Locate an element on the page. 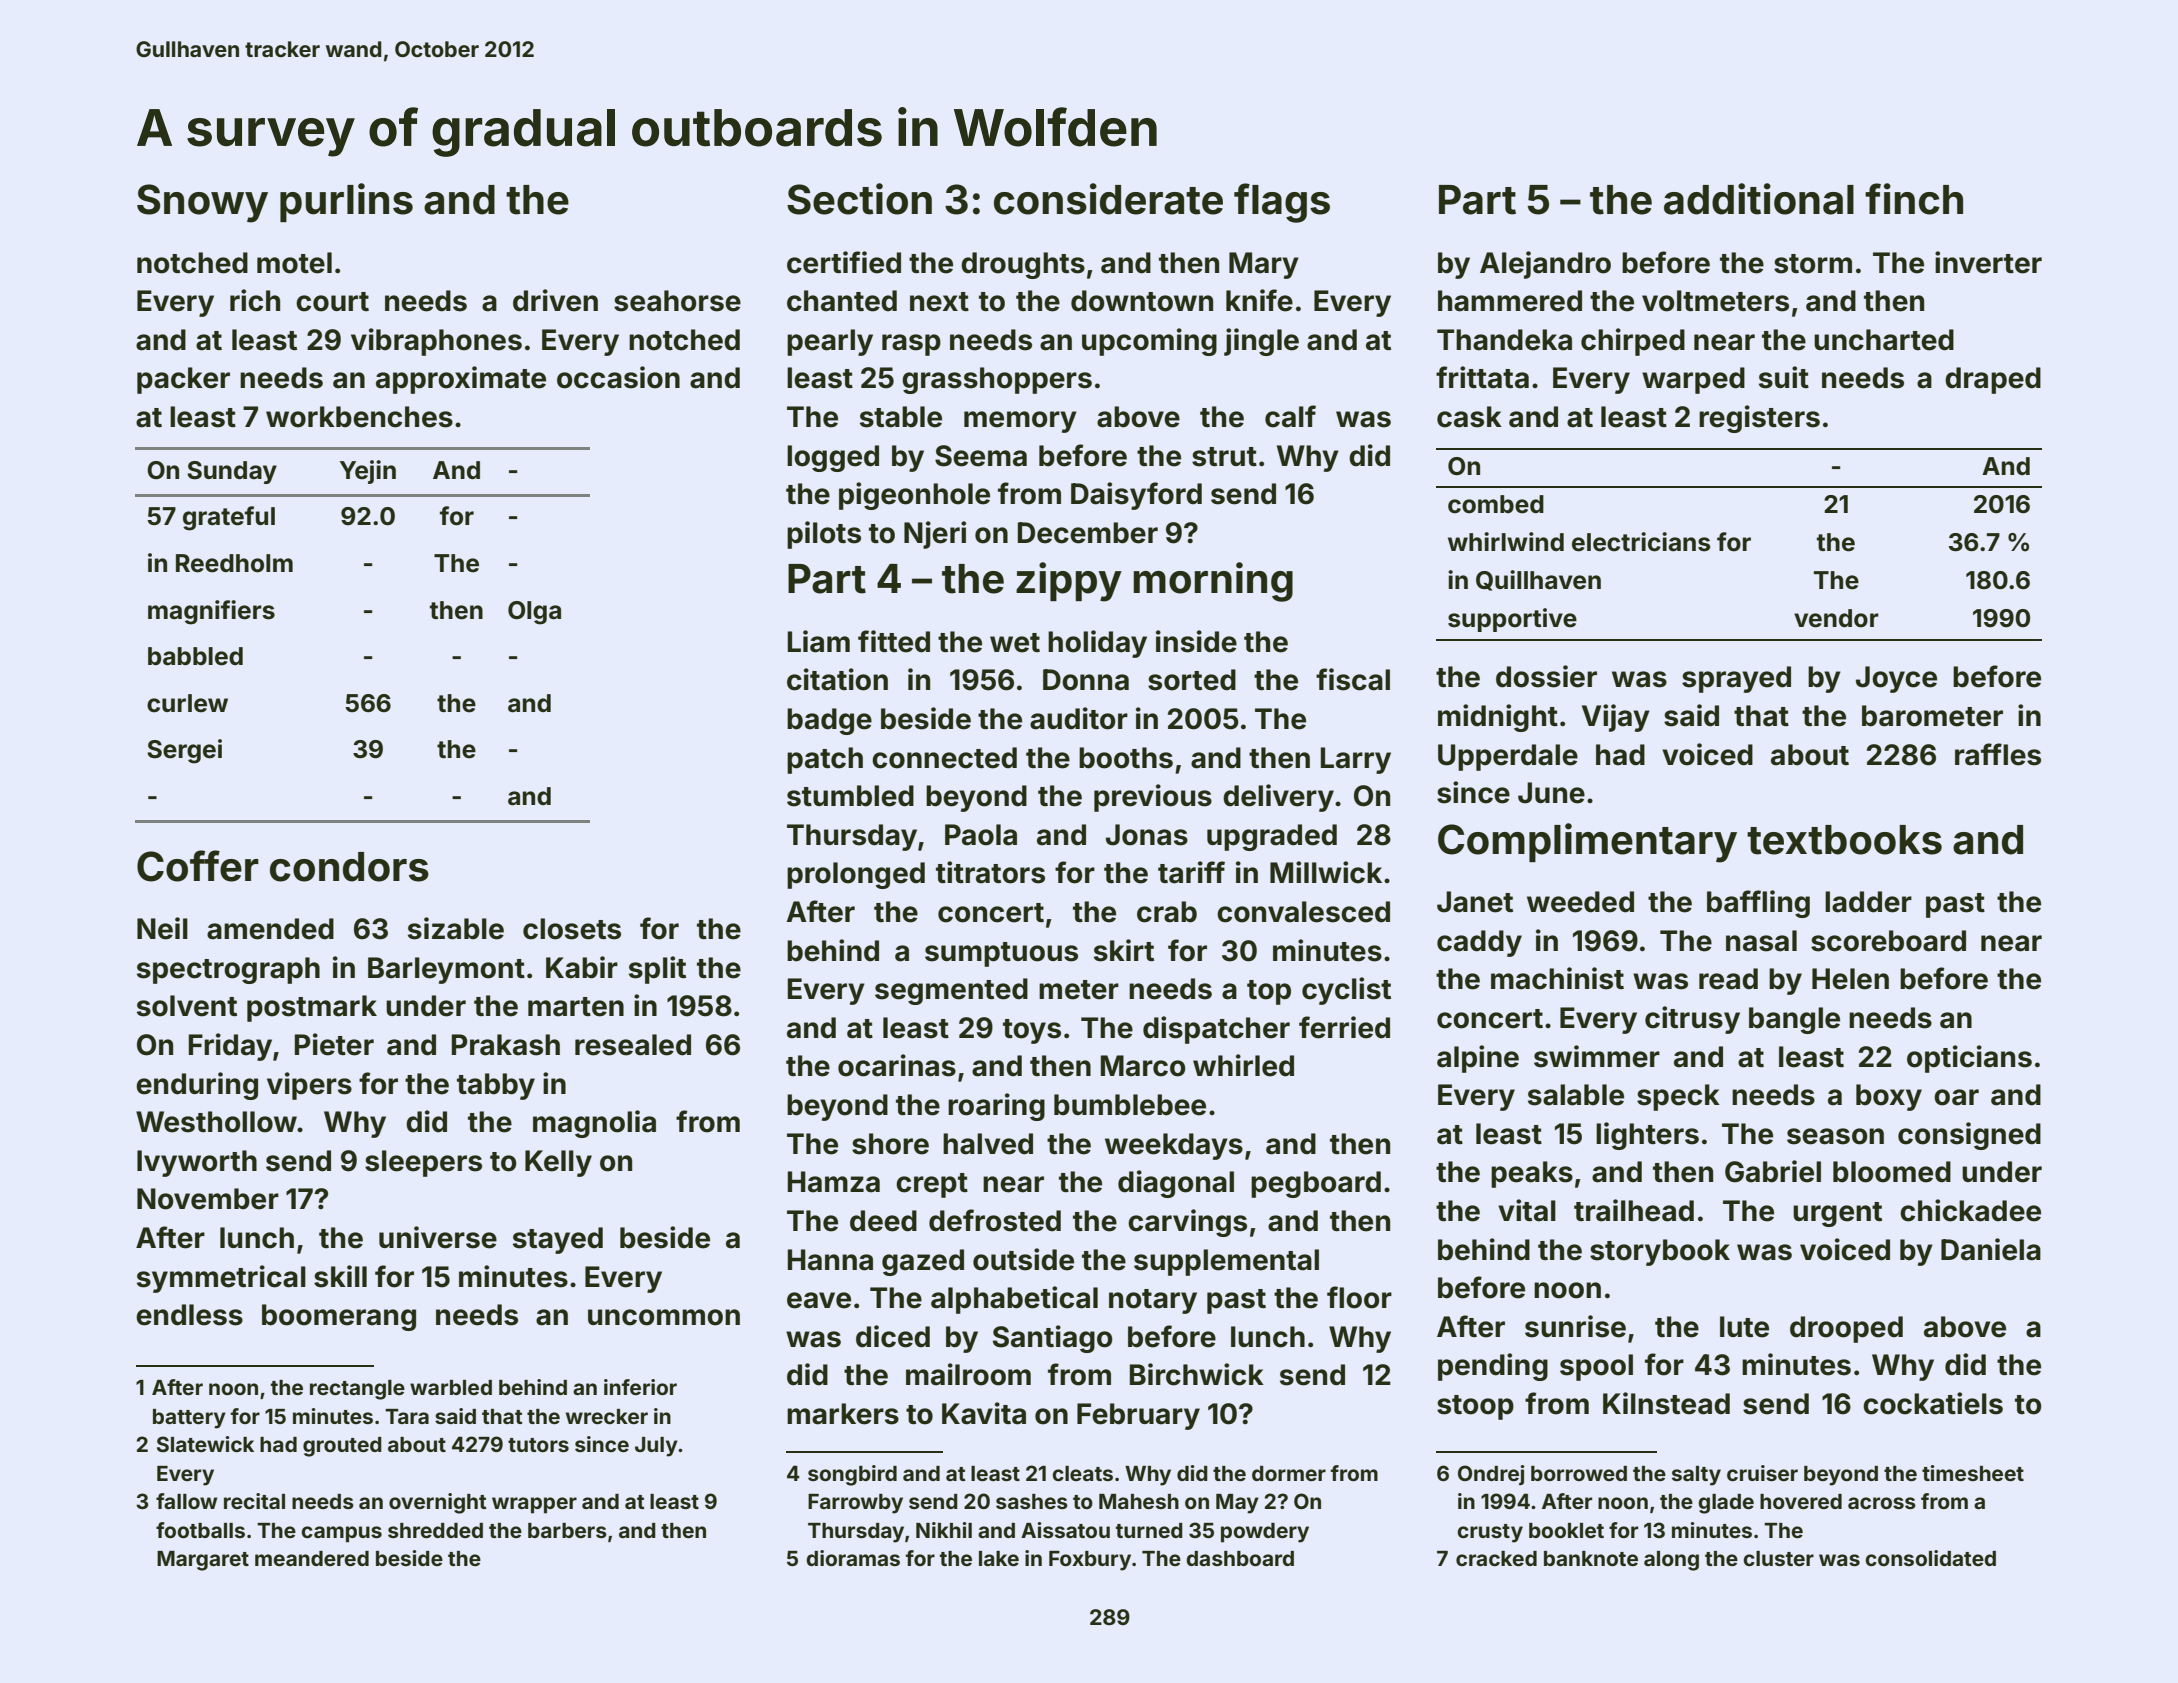  additional is located at coordinates (1759, 199).
